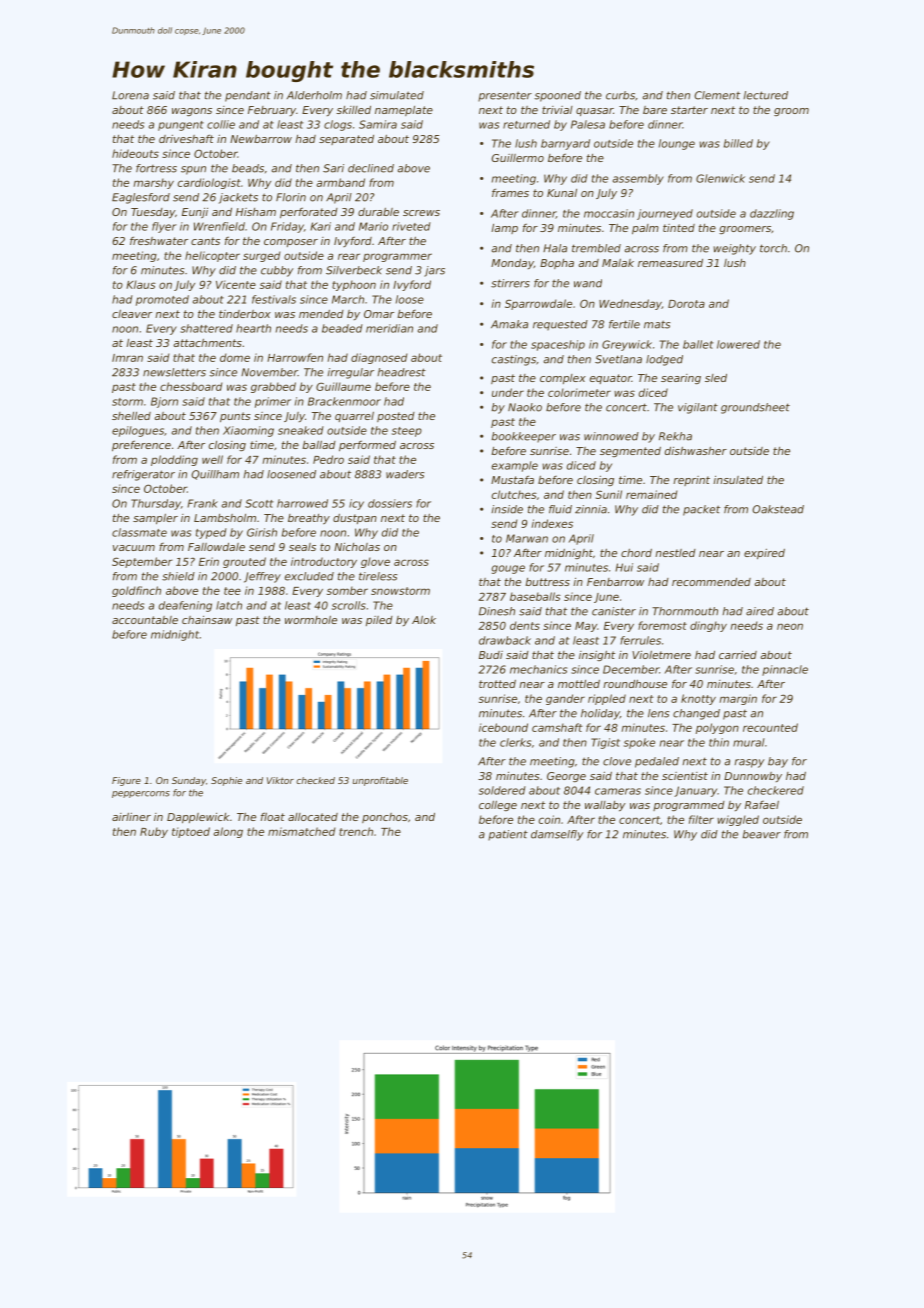  Describe the element at coordinates (565, 144) in the screenshot. I see `barnyard` at that location.
